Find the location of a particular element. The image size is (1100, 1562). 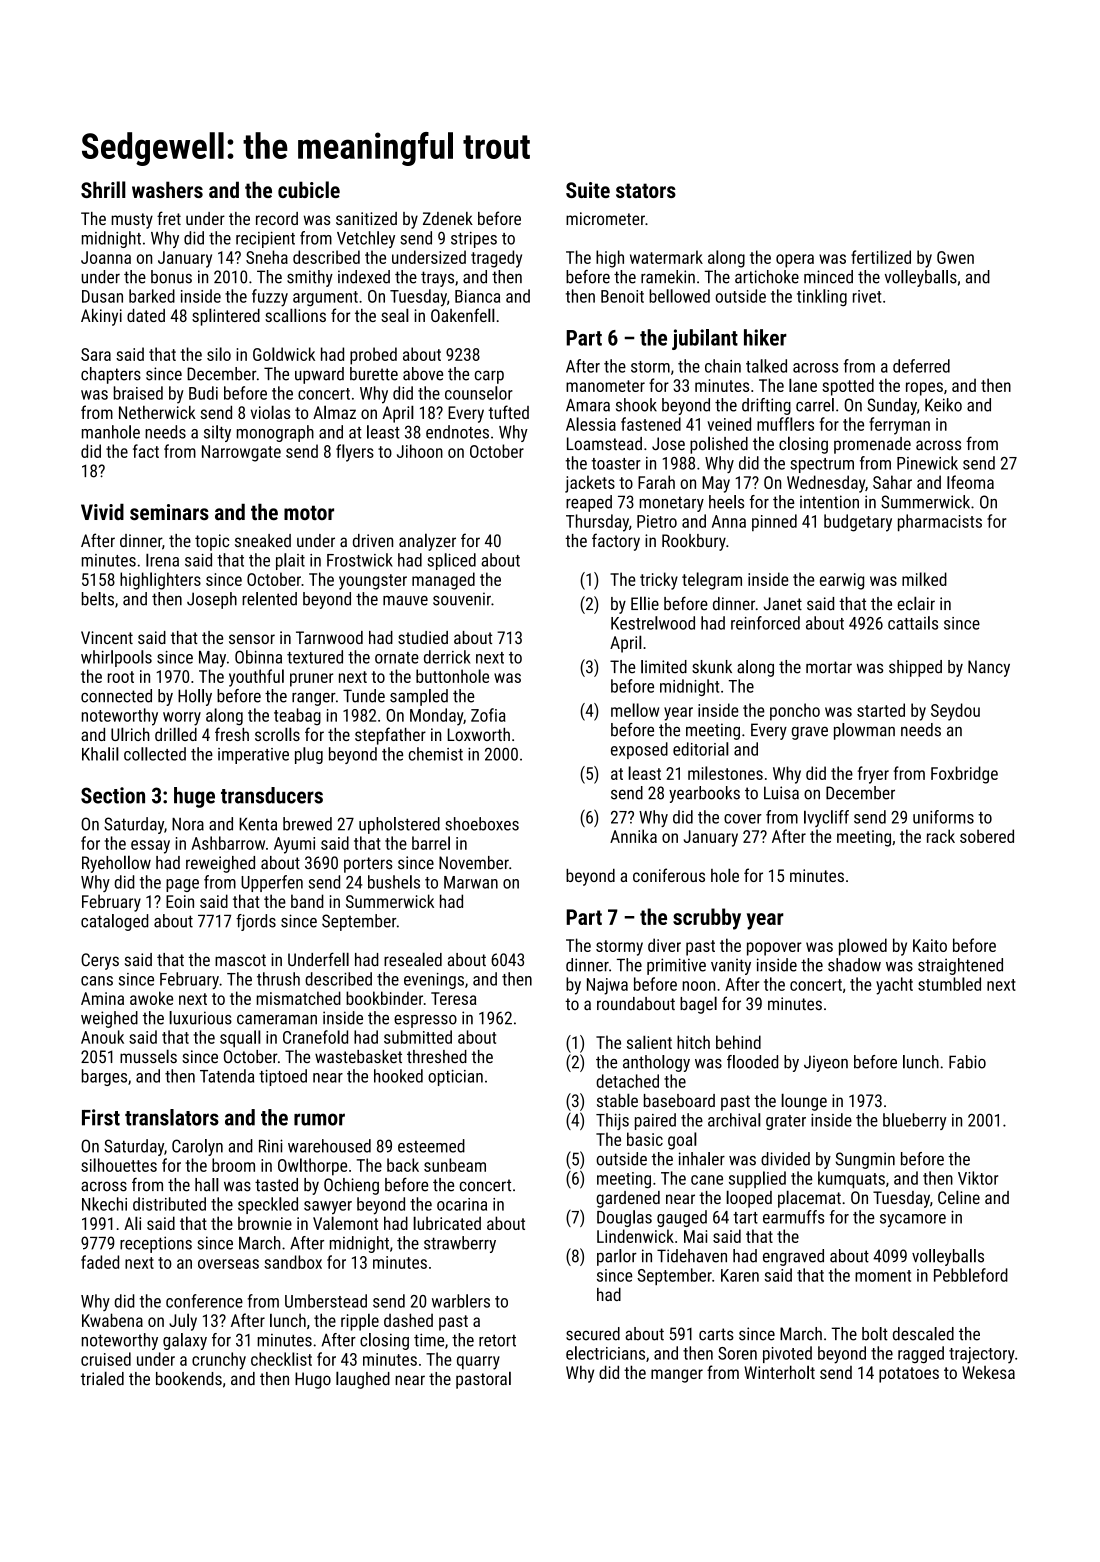

washers is located at coordinates (167, 189).
